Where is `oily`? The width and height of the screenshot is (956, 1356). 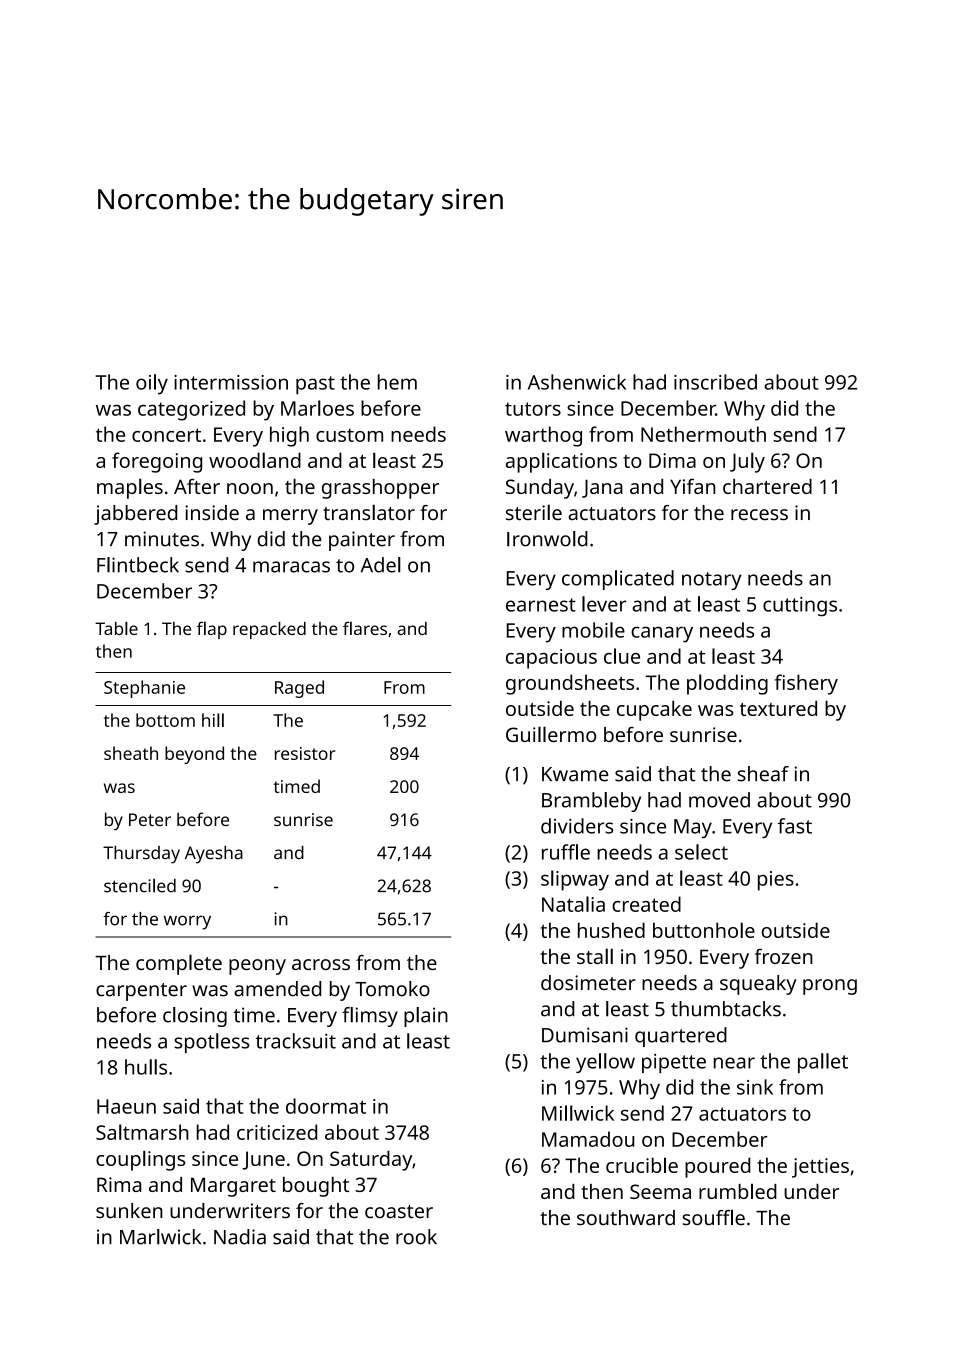
oily is located at coordinates (152, 384).
